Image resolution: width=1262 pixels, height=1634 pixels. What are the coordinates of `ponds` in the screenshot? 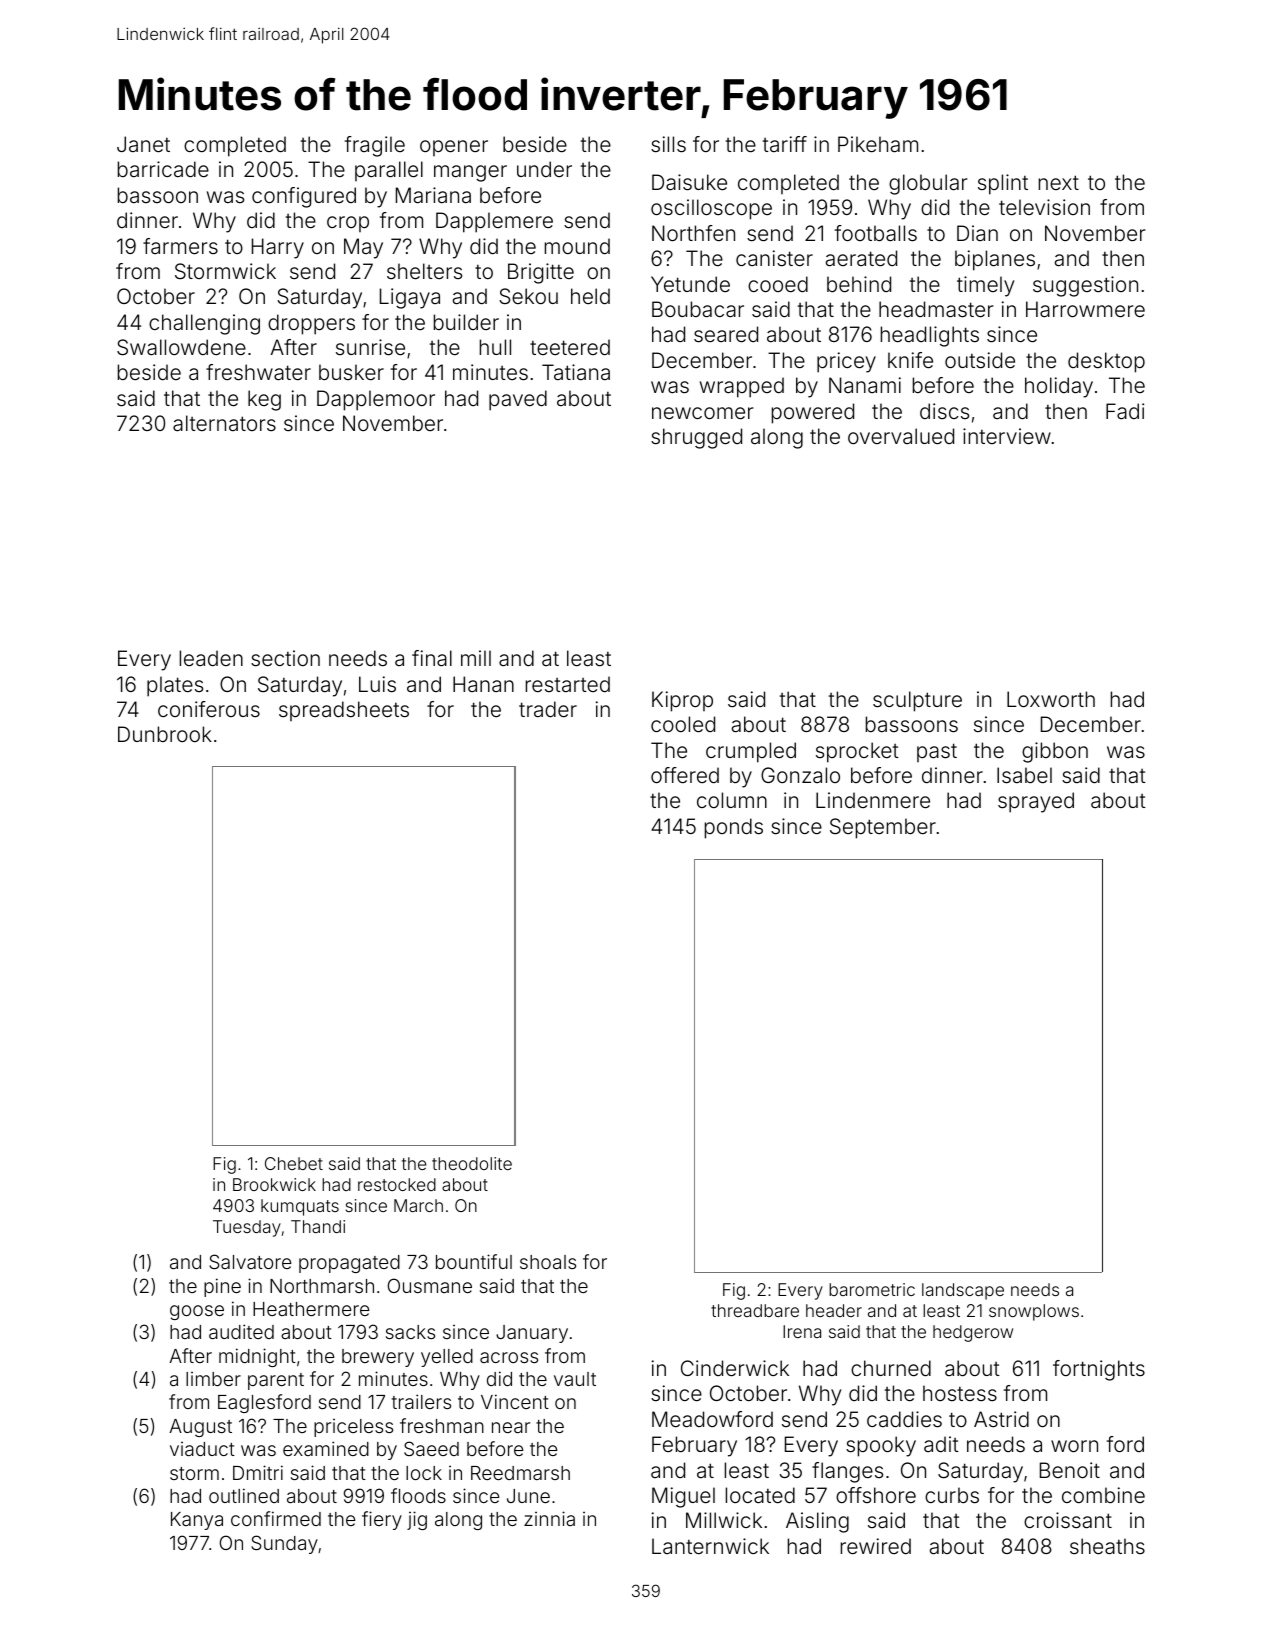 It's located at (734, 828).
